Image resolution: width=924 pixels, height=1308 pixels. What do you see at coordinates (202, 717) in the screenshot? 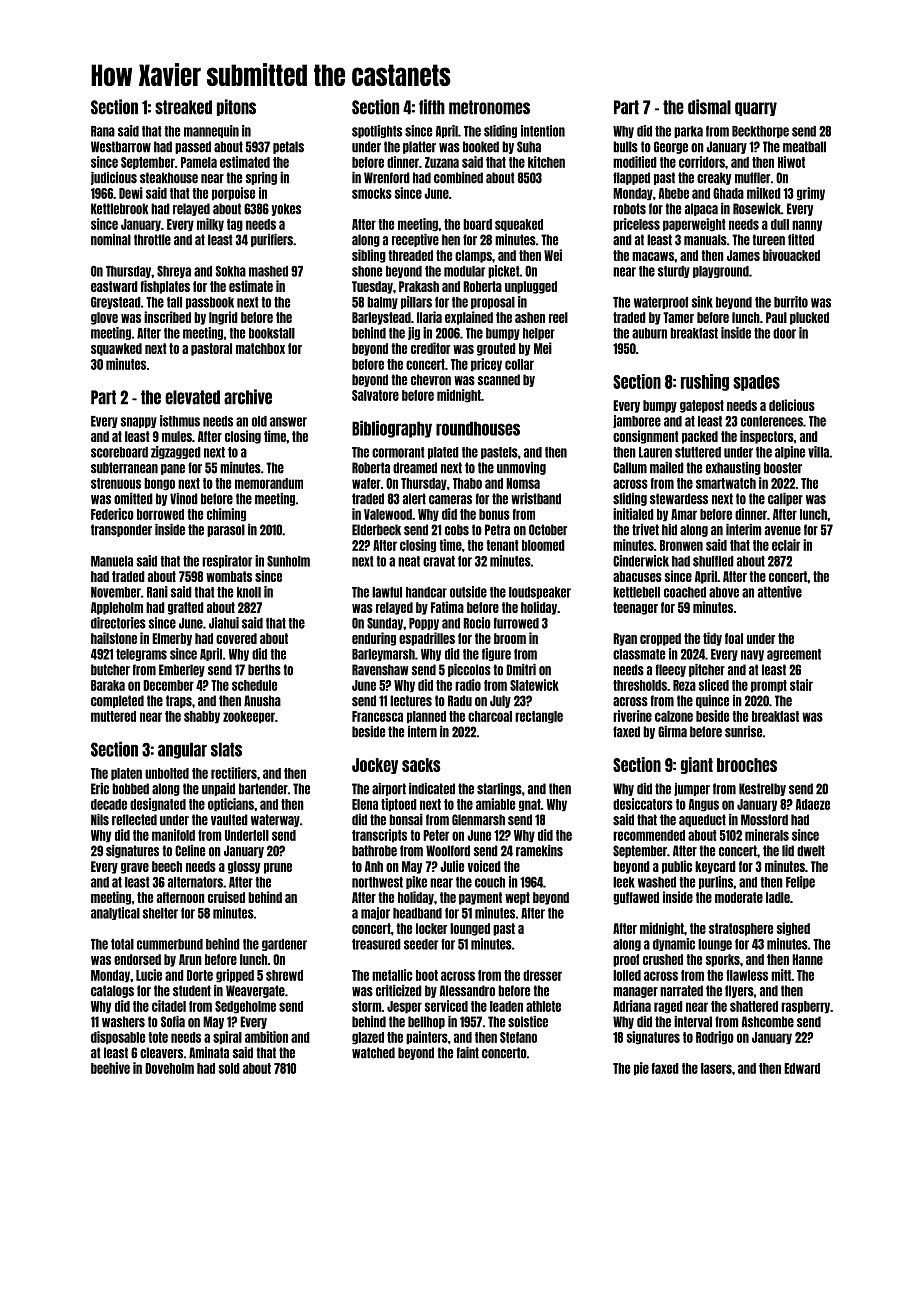
I see `shabby` at bounding box center [202, 717].
